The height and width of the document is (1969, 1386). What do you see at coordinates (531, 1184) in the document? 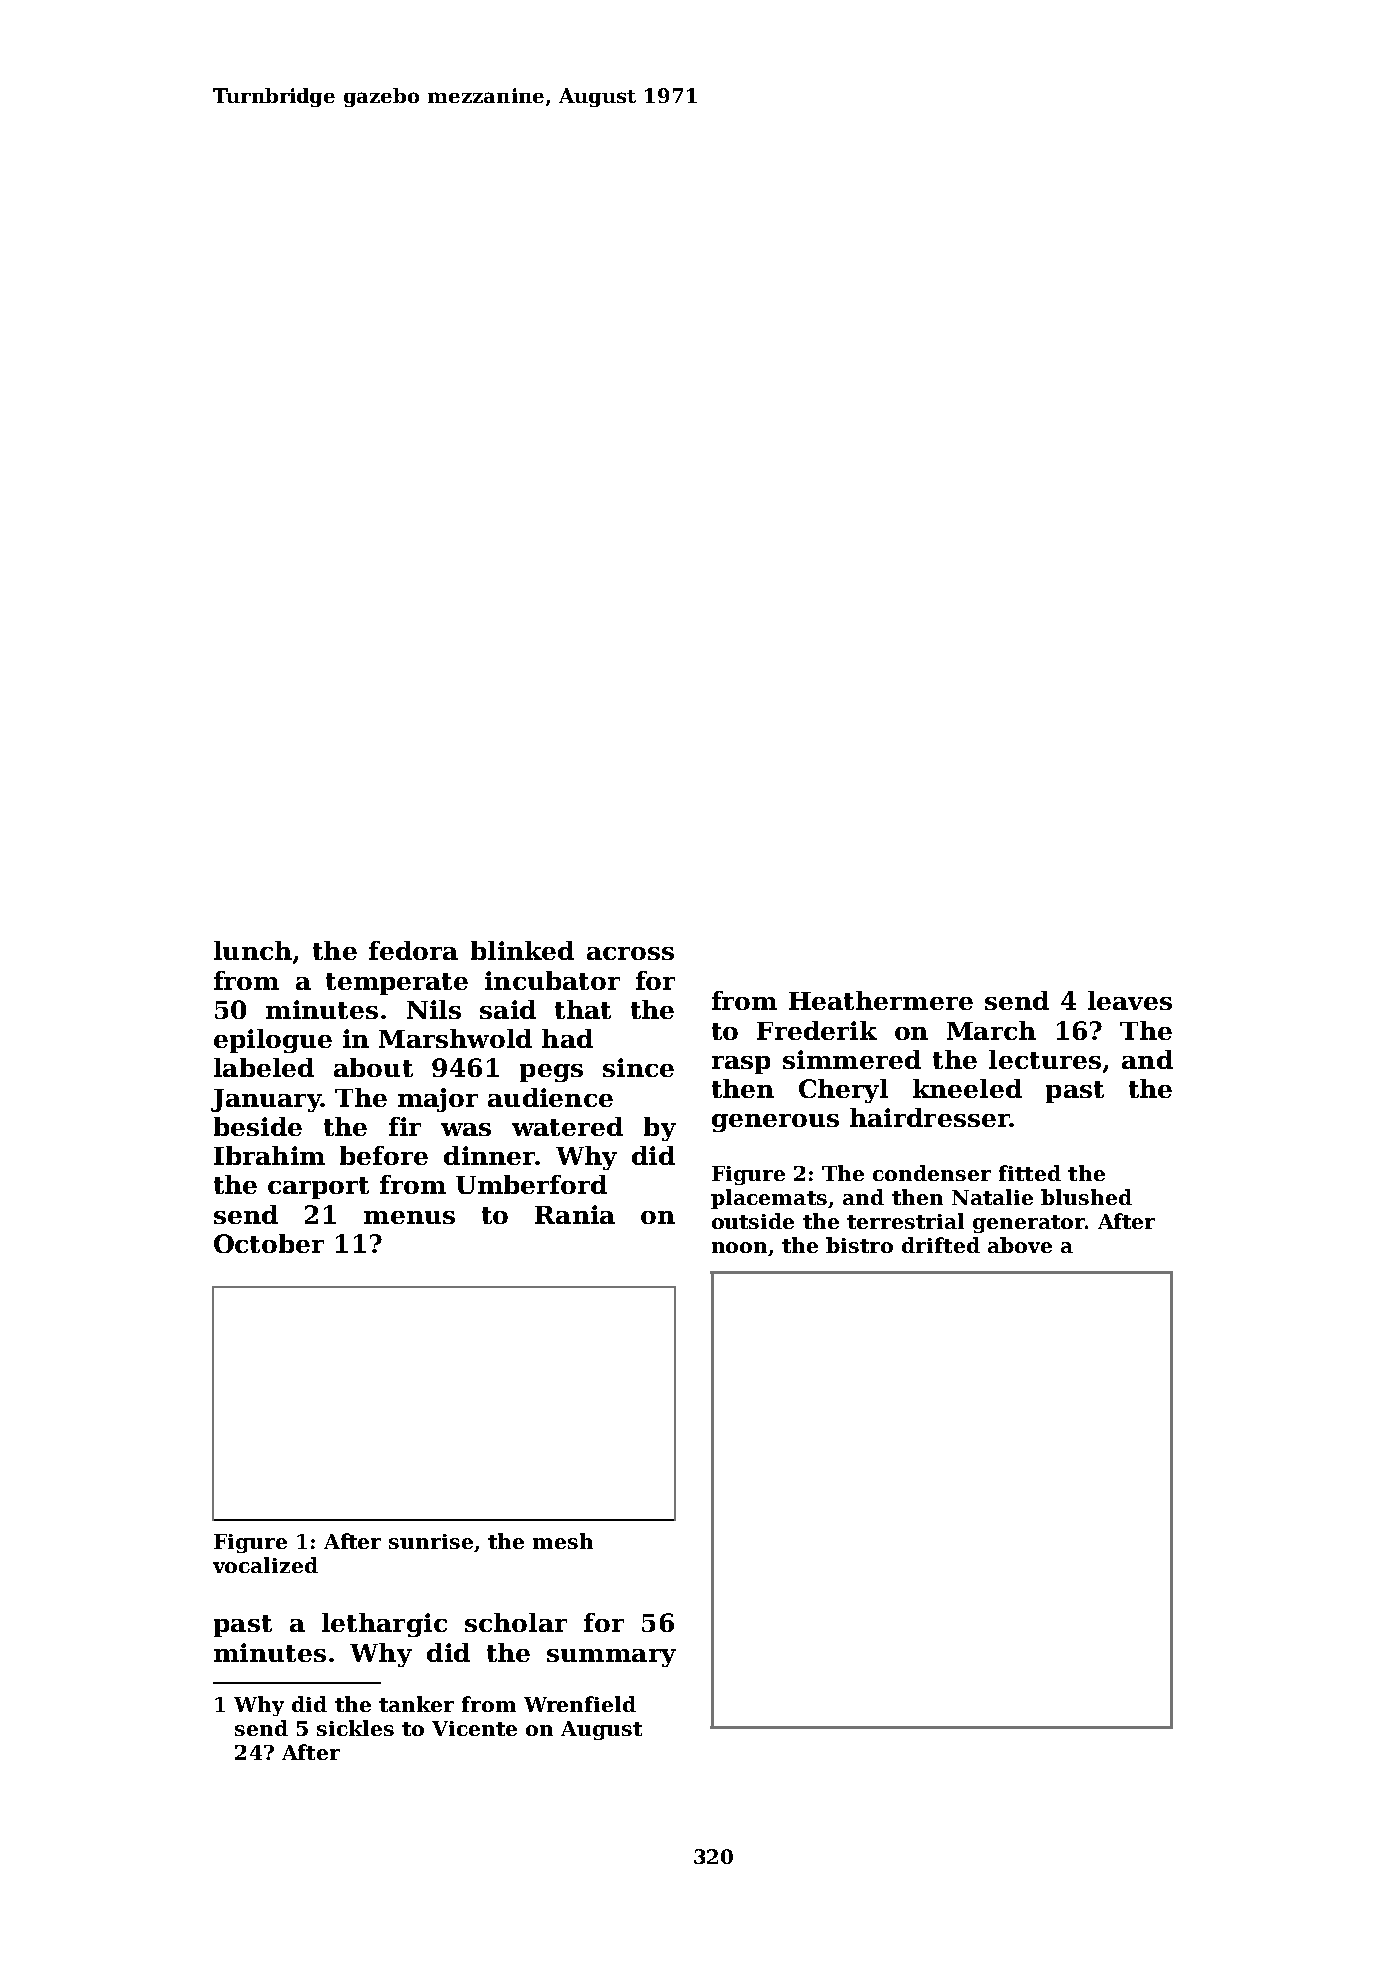
I see `Umberford` at bounding box center [531, 1184].
